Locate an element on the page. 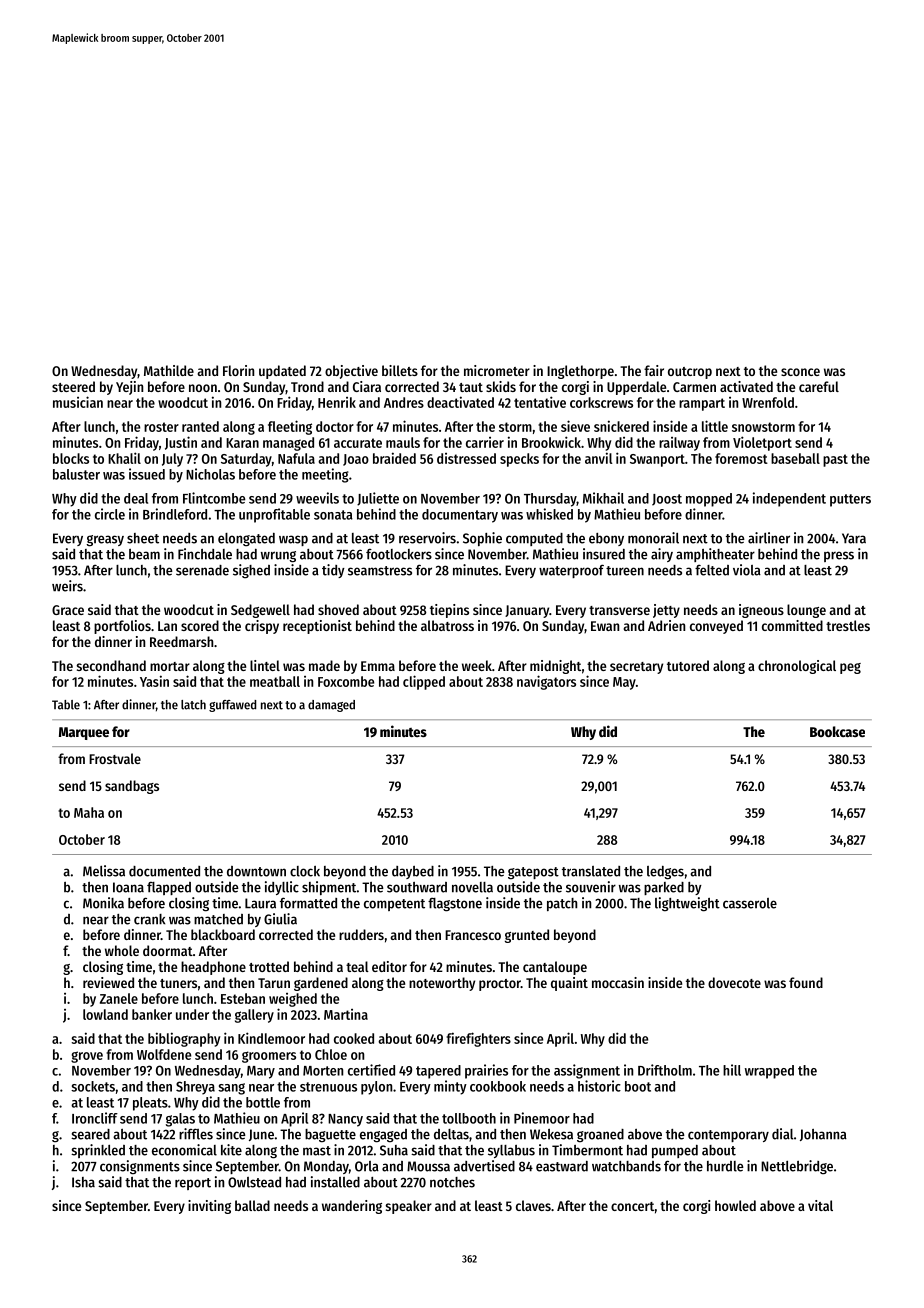  assignment is located at coordinates (587, 1071).
